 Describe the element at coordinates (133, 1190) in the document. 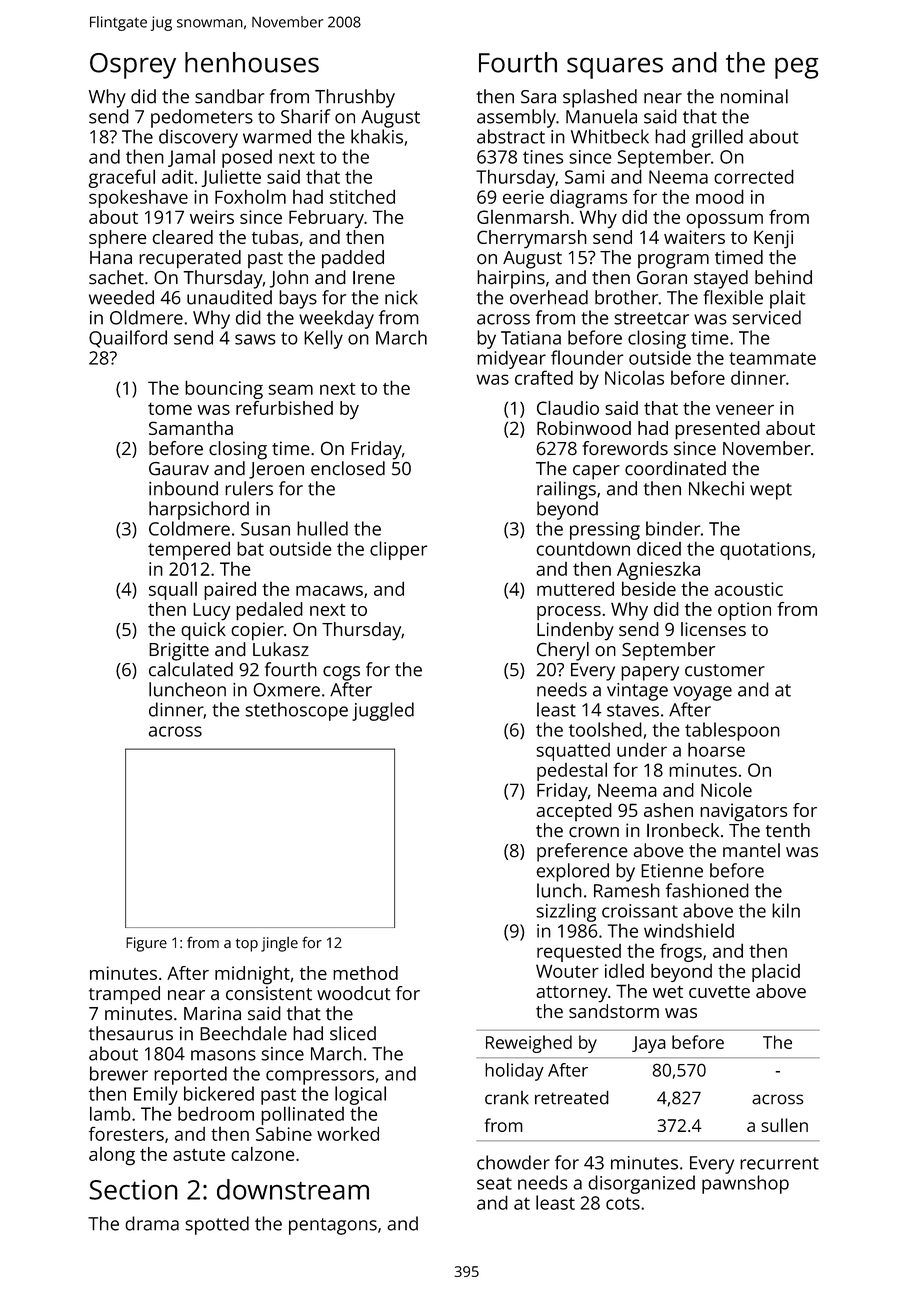

I see `Section` at that location.
